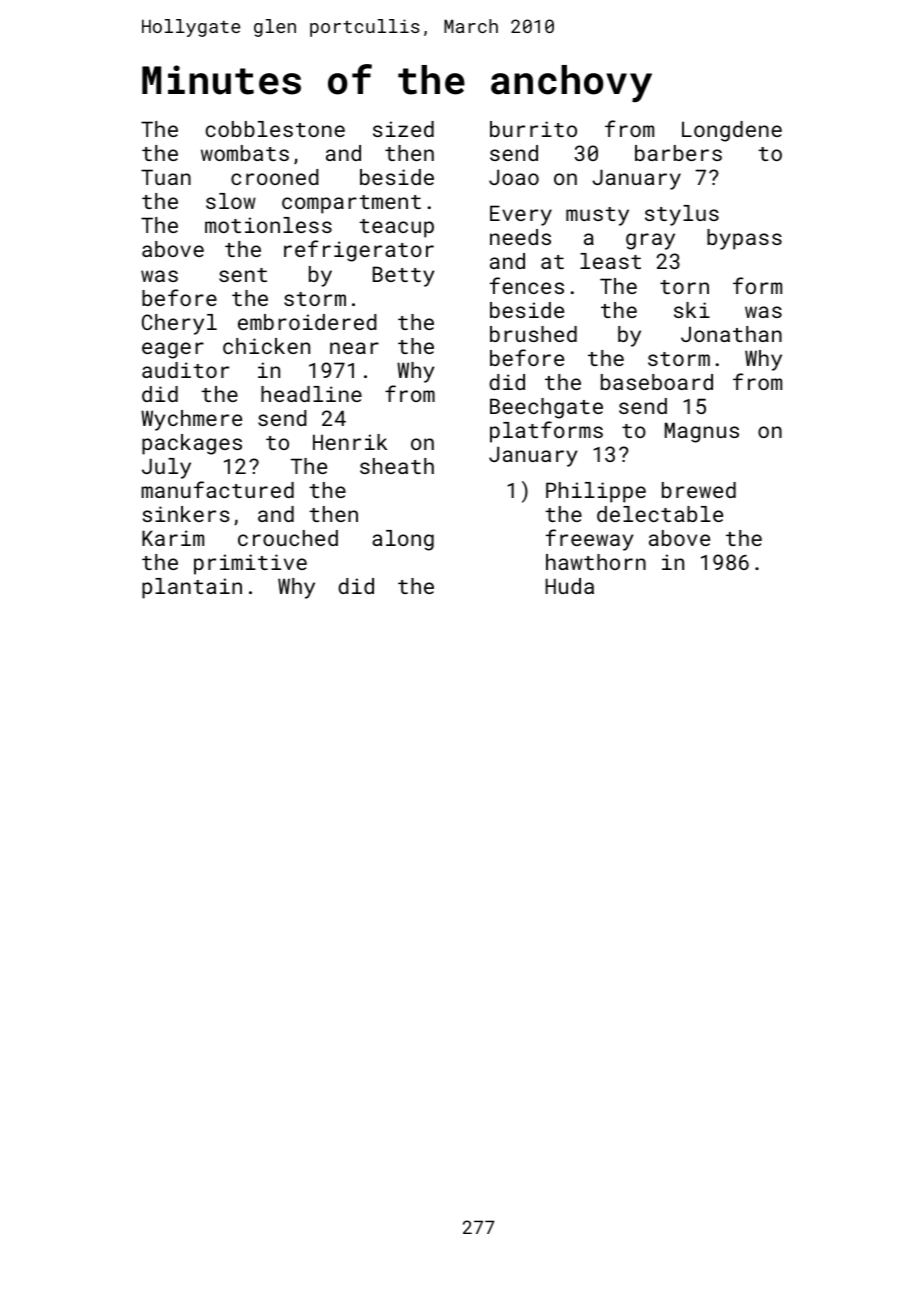  Describe the element at coordinates (657, 382) in the screenshot. I see `baseboard` at that location.
